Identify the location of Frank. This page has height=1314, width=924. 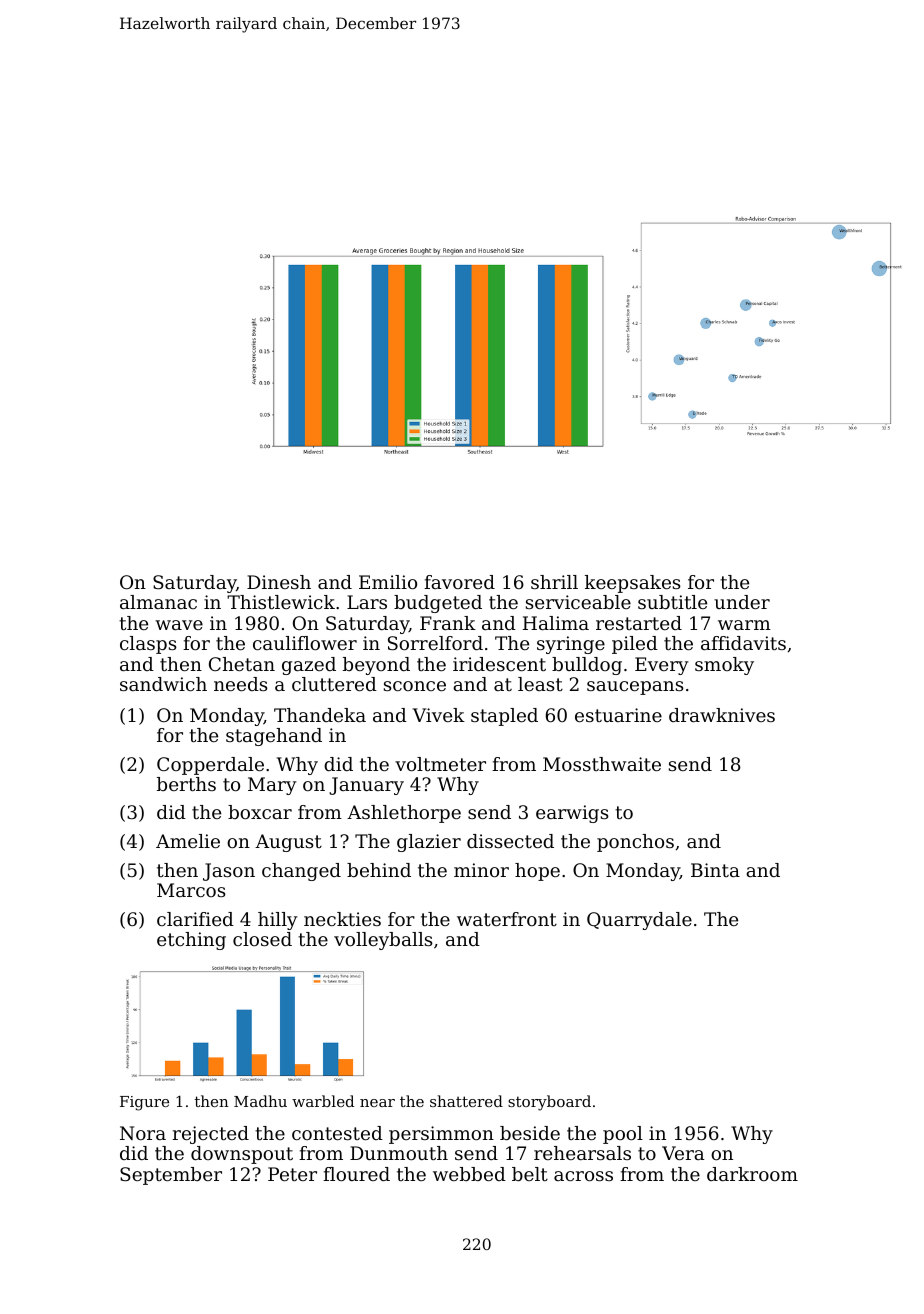
(448, 623).
